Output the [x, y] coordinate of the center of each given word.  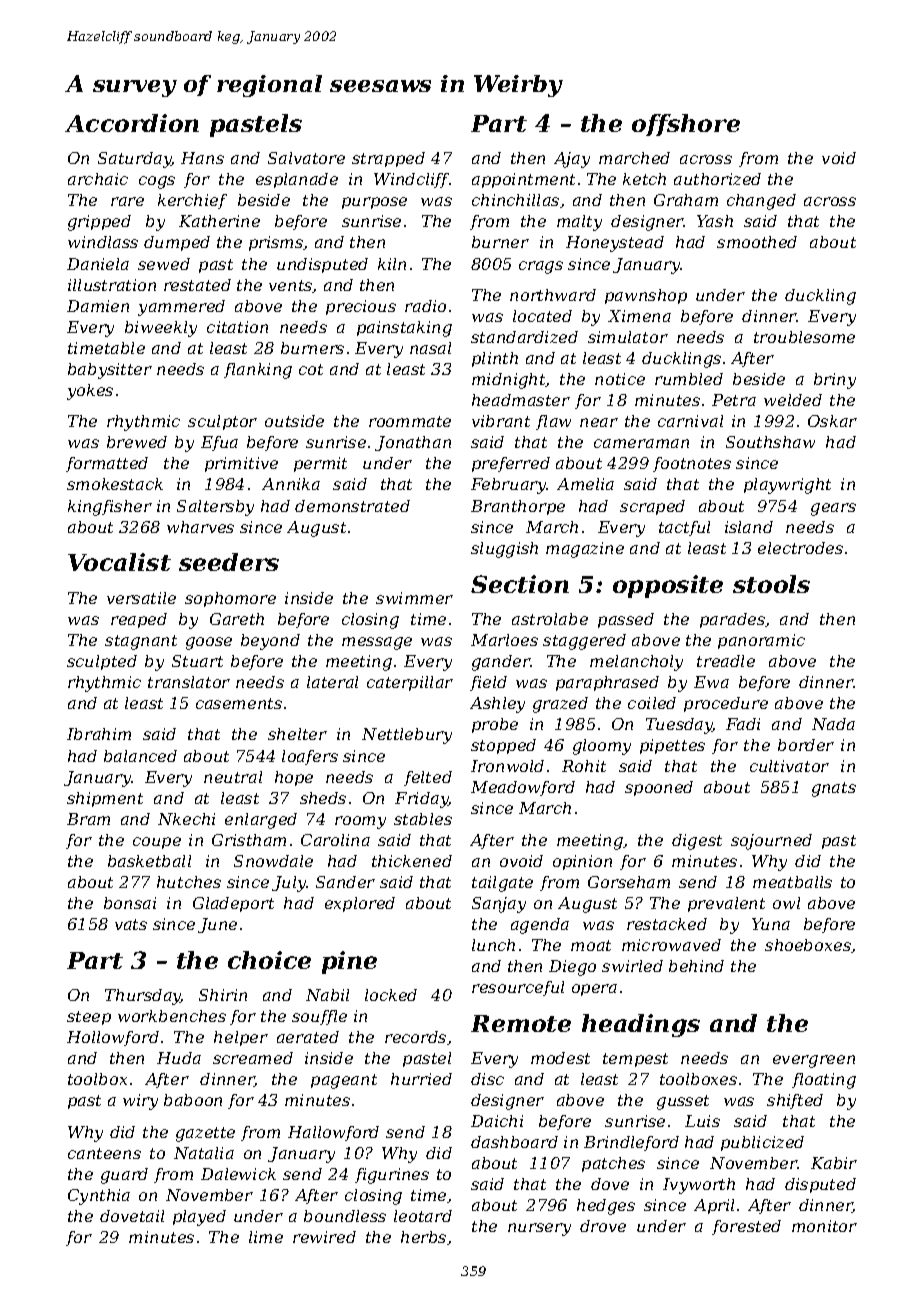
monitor [824, 1226]
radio [425, 306]
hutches [189, 882]
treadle [726, 661]
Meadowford [523, 788]
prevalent [726, 904]
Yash [715, 221]
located [542, 316]
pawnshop [646, 296]
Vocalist [119, 562]
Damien [98, 306]
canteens [104, 1153]
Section [520, 584]
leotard [423, 1216]
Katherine [219, 221]
